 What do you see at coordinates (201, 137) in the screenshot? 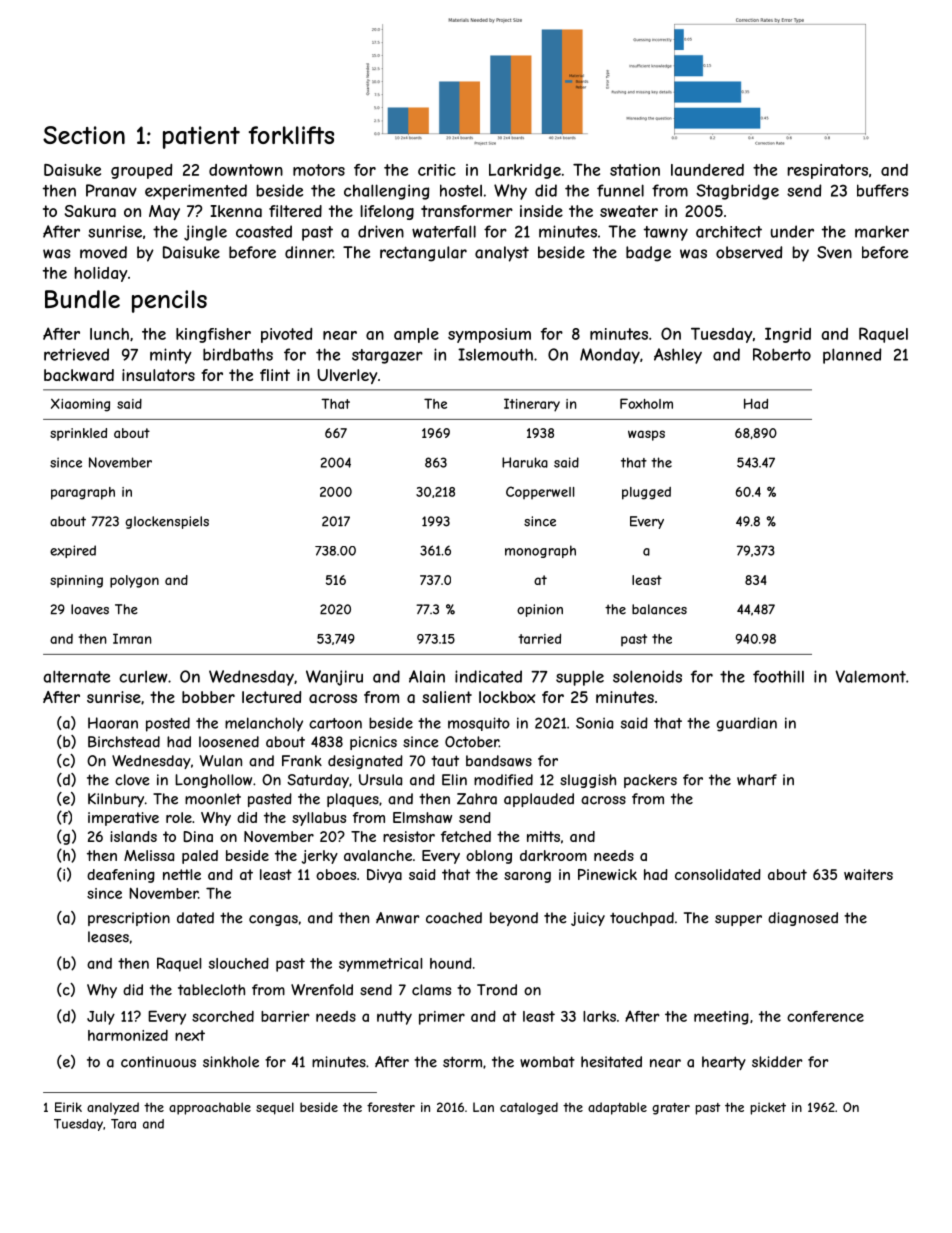
I see `patient` at bounding box center [201, 137].
